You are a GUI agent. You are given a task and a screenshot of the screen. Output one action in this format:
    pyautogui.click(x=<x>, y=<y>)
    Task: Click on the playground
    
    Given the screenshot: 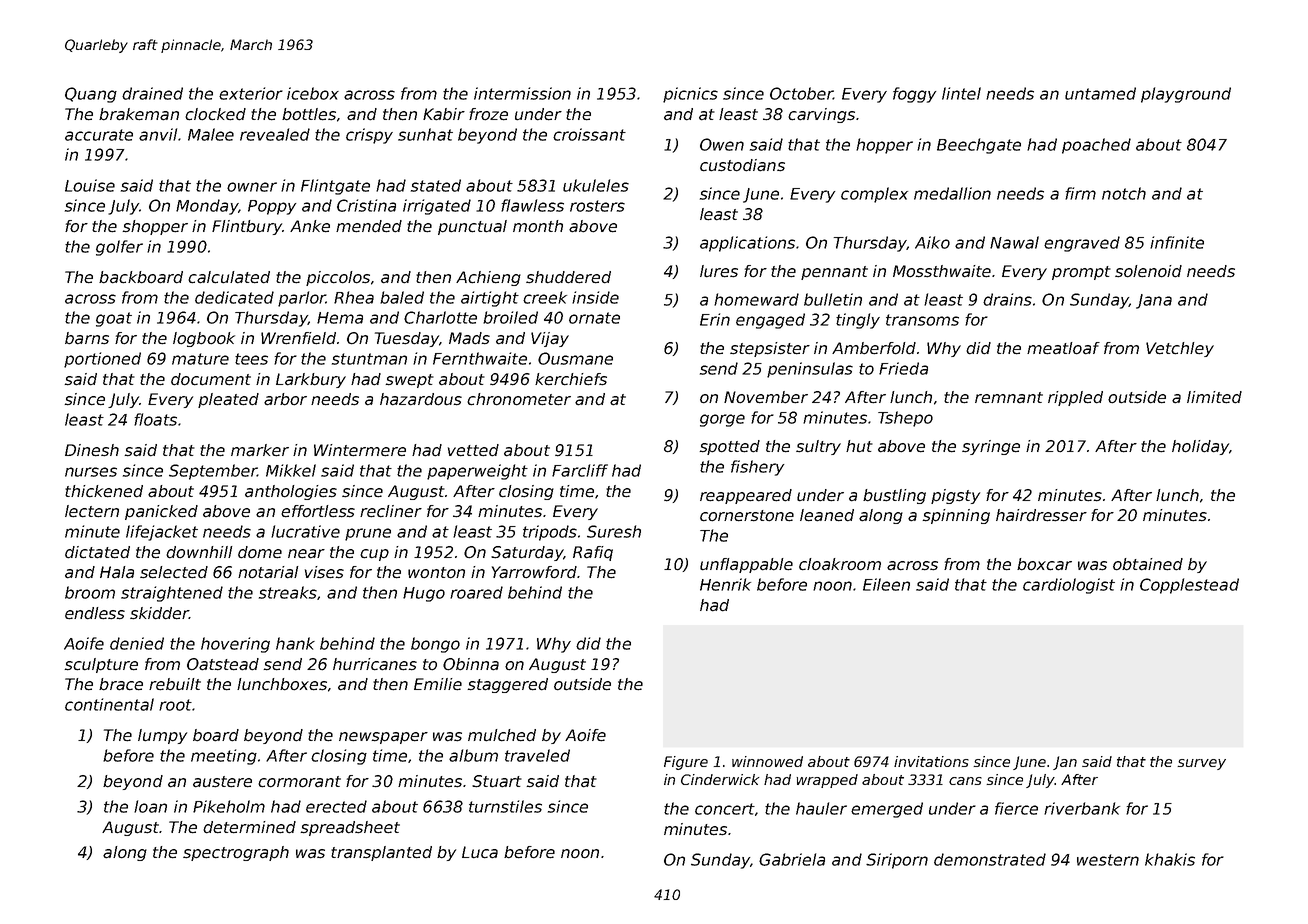 What is the action you would take?
    pyautogui.click(x=1186, y=95)
